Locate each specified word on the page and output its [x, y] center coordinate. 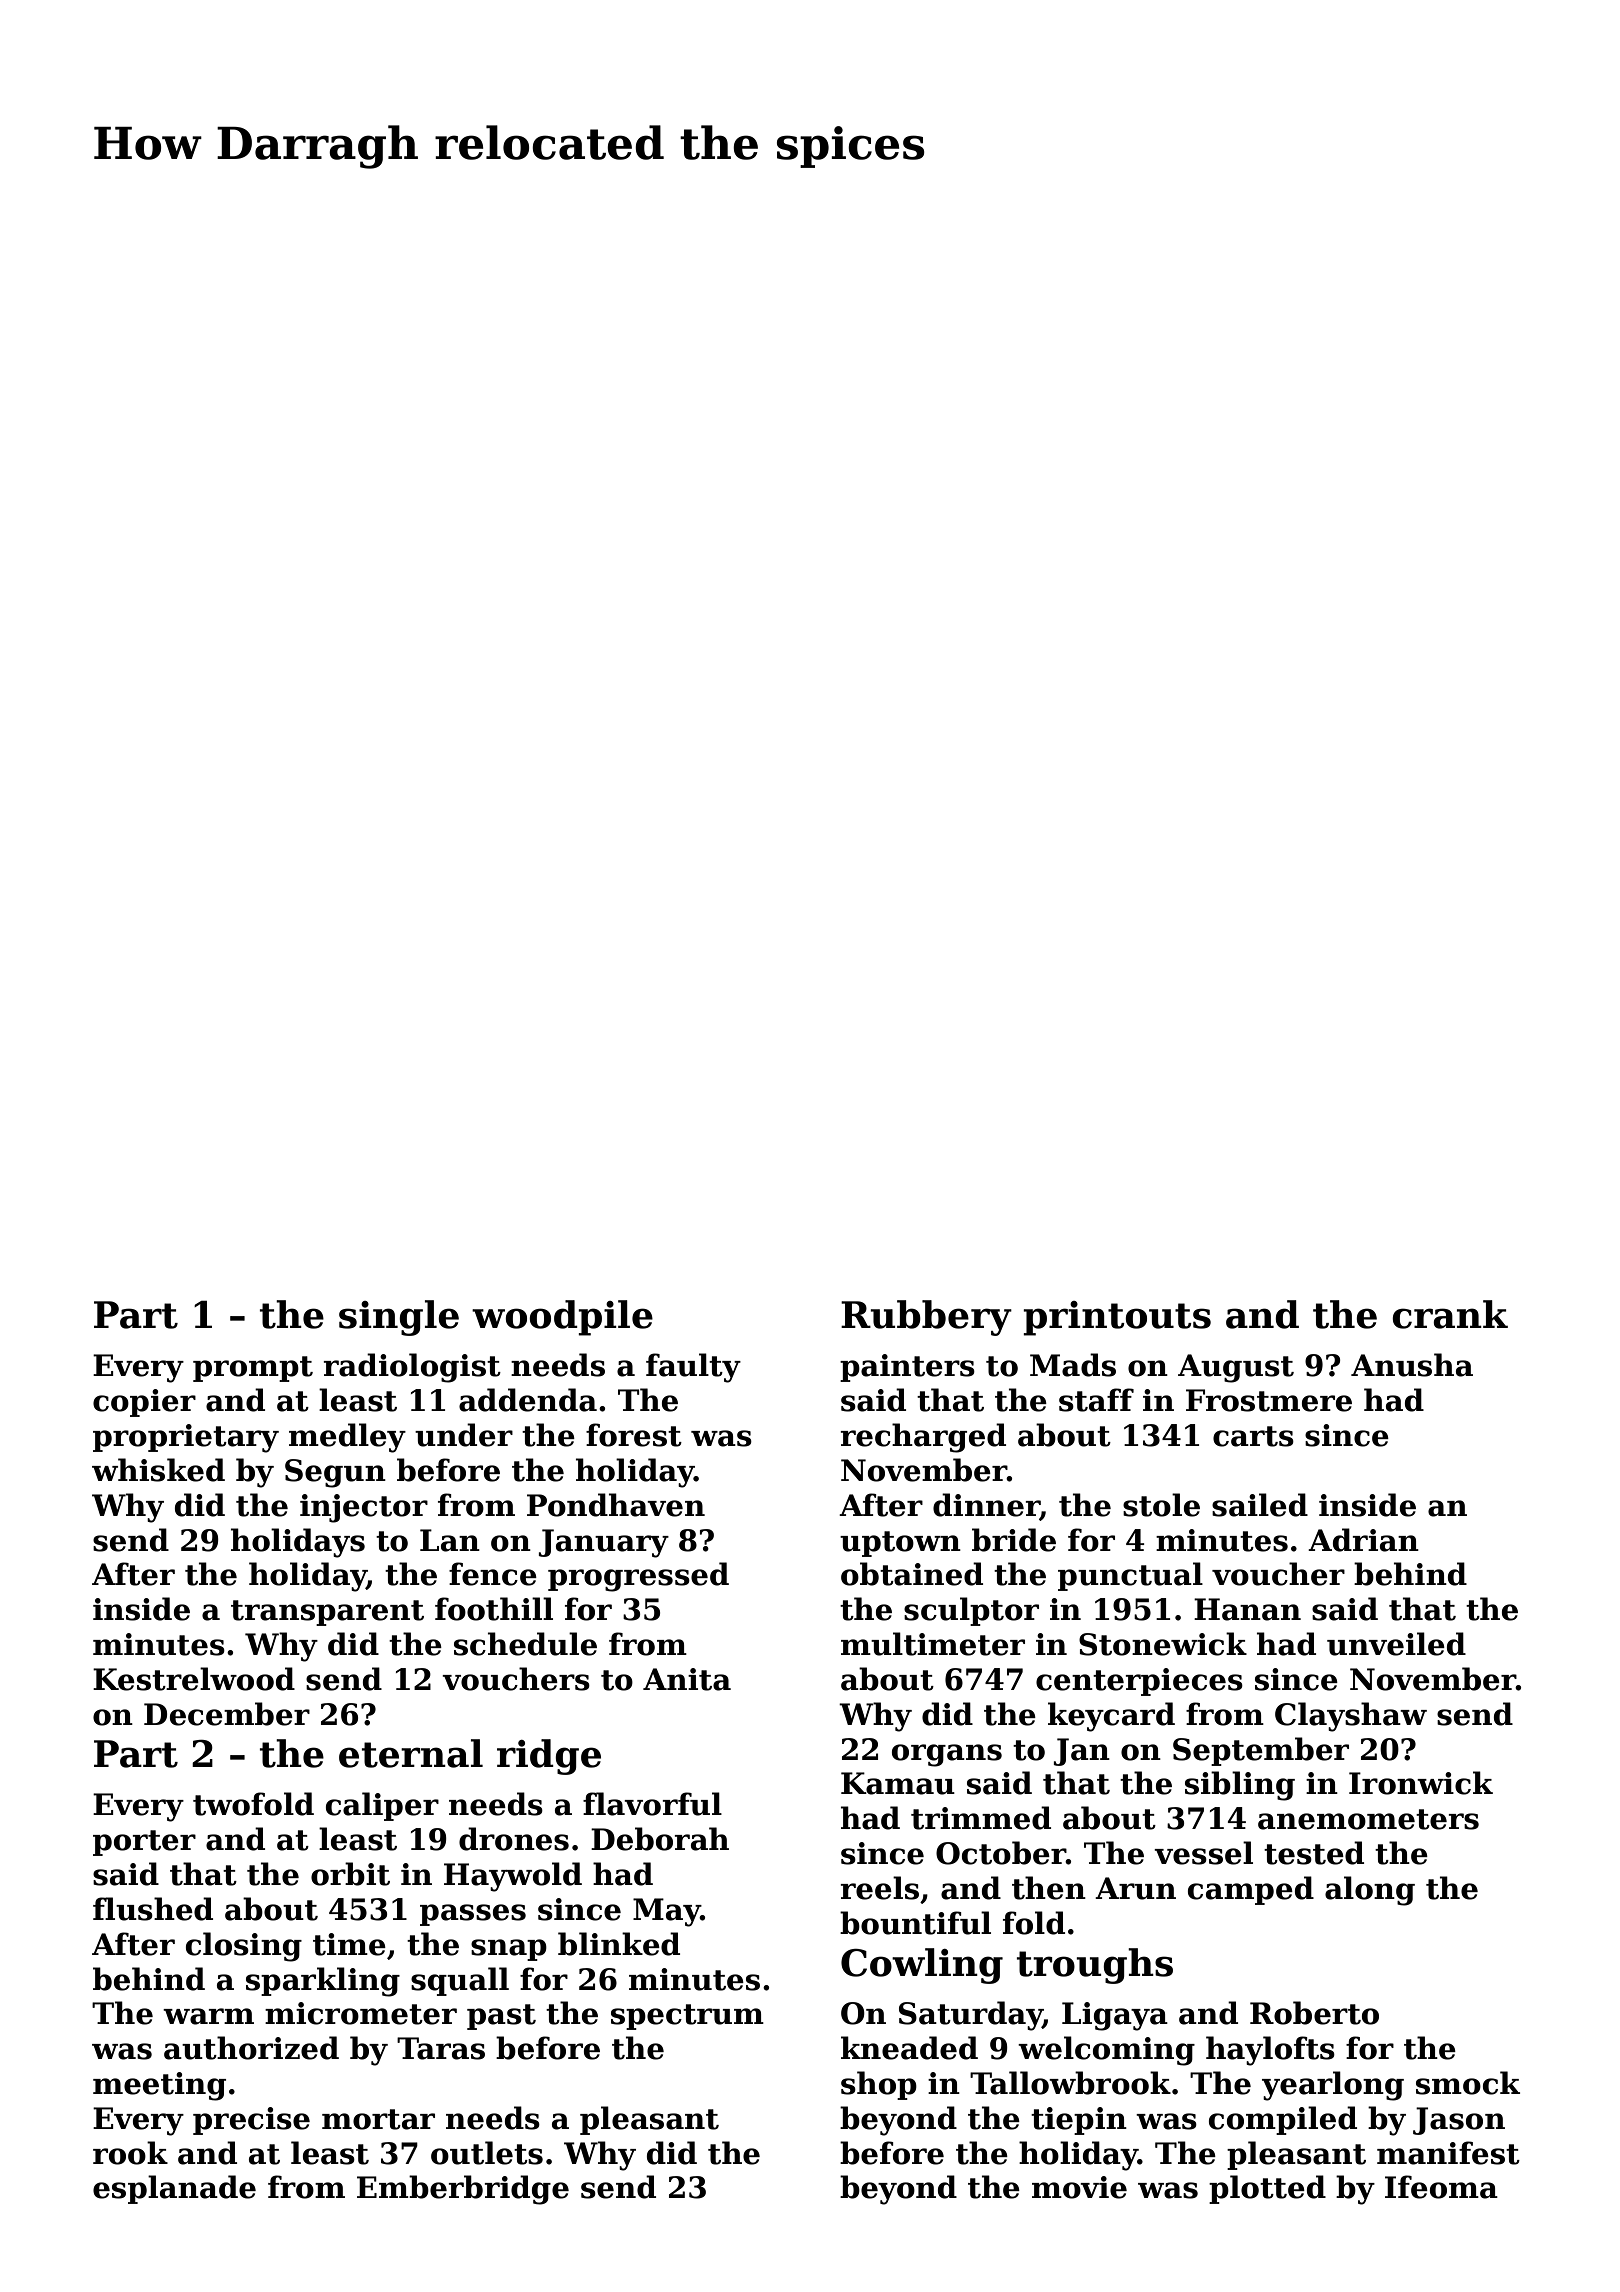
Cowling [922, 1966]
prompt [253, 1369]
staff [1096, 1400]
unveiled [1396, 1644]
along [1370, 1891]
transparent [327, 1613]
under [464, 1435]
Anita [687, 1679]
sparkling [323, 1982]
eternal [411, 1753]
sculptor [971, 1611]
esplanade [174, 2189]
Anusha [1412, 1365]
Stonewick [1163, 1644]
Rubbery [926, 1318]
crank [1450, 1314]
